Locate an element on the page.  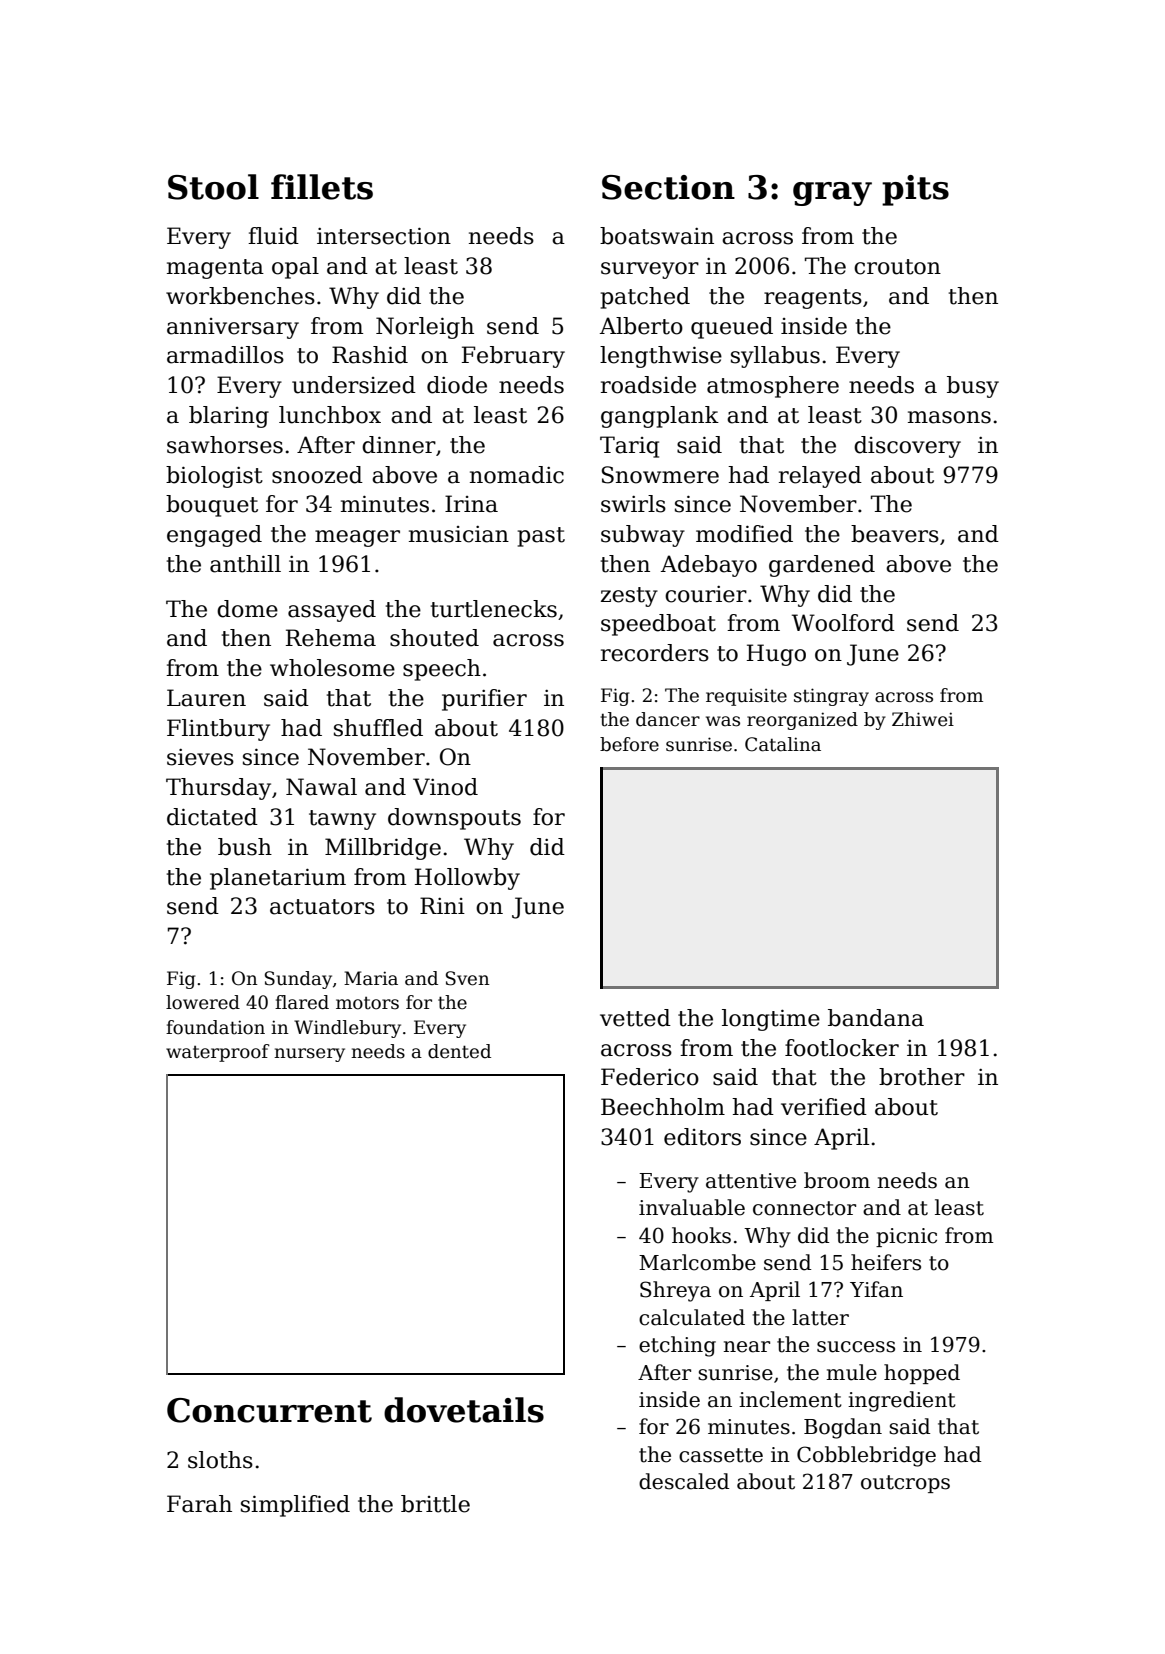
simplified is located at coordinates (295, 1506).
